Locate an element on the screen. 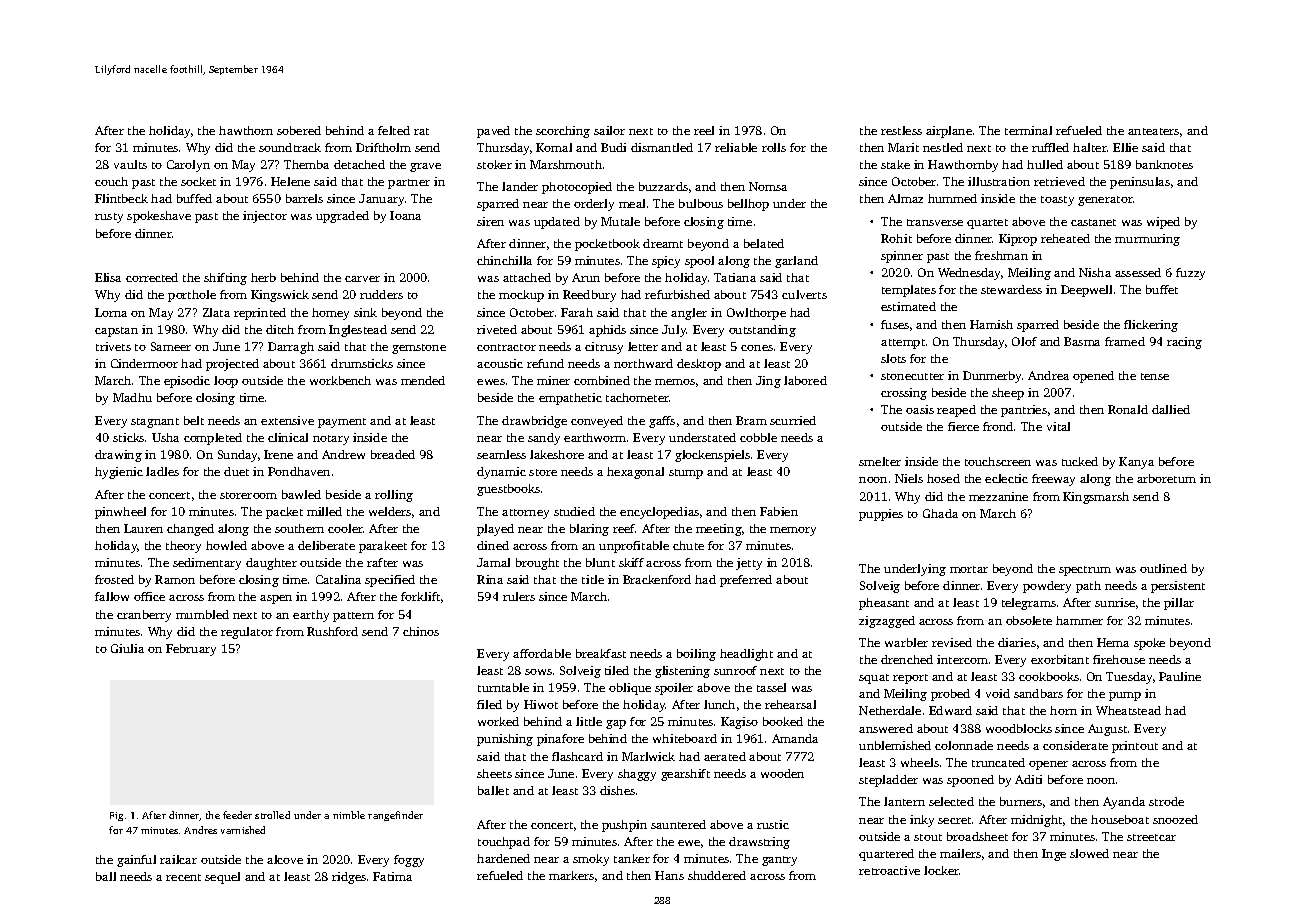 Image resolution: width=1308 pixels, height=924 pixels. Madhu is located at coordinates (132, 397).
